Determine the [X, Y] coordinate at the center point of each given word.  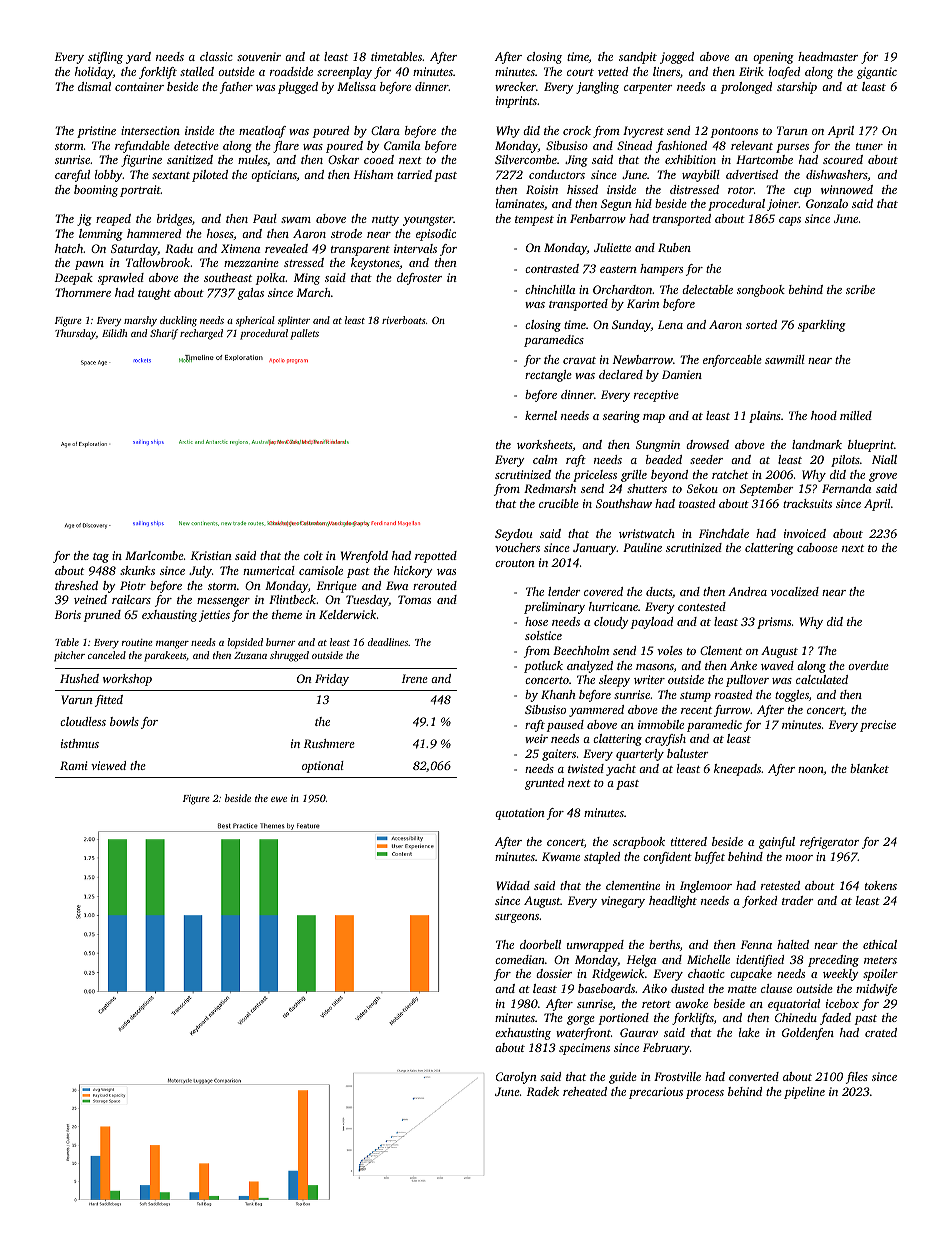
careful [72, 176]
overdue [868, 665]
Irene [415, 678]
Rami [74, 765]
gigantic [877, 73]
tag [101, 558]
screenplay [344, 73]
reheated [585, 1091]
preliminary [554, 608]
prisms [774, 623]
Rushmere [329, 743]
